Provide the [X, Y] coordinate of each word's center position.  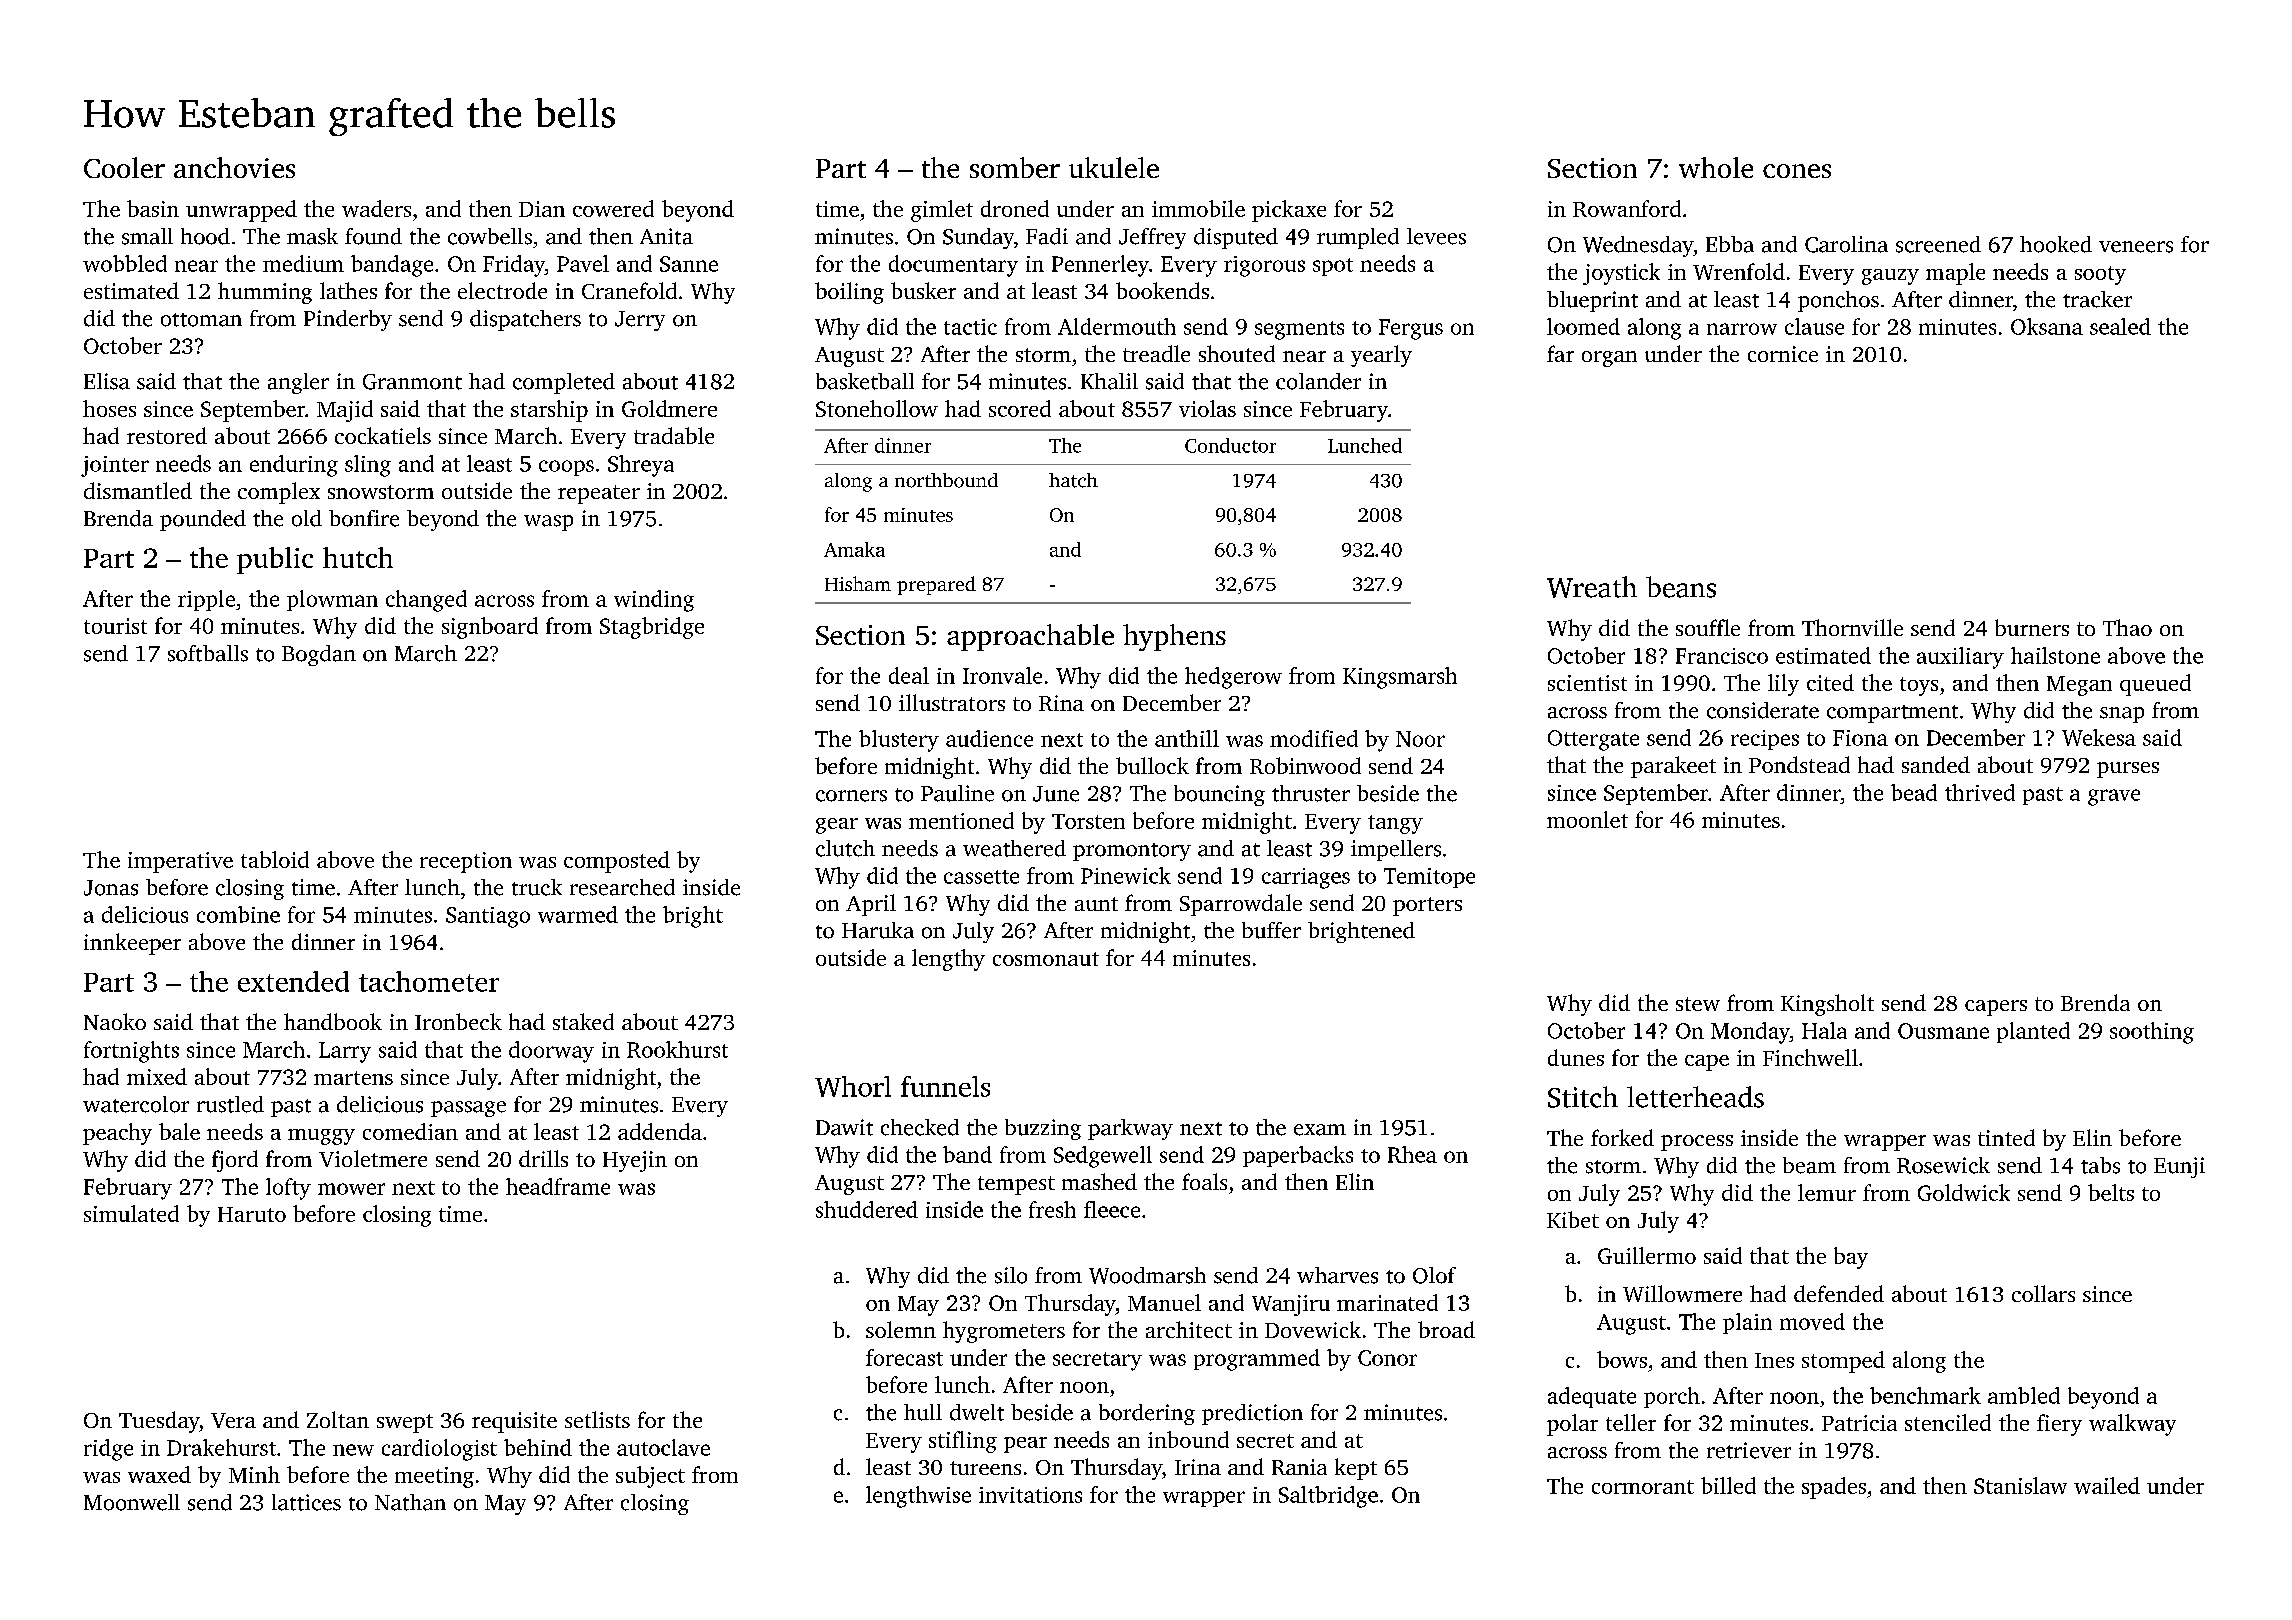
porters [1427, 906]
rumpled [1358, 238]
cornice [1783, 354]
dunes [1576, 1057]
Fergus [1411, 329]
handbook [333, 1021]
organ [1609, 359]
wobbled [125, 263]
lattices [306, 1502]
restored [167, 435]
